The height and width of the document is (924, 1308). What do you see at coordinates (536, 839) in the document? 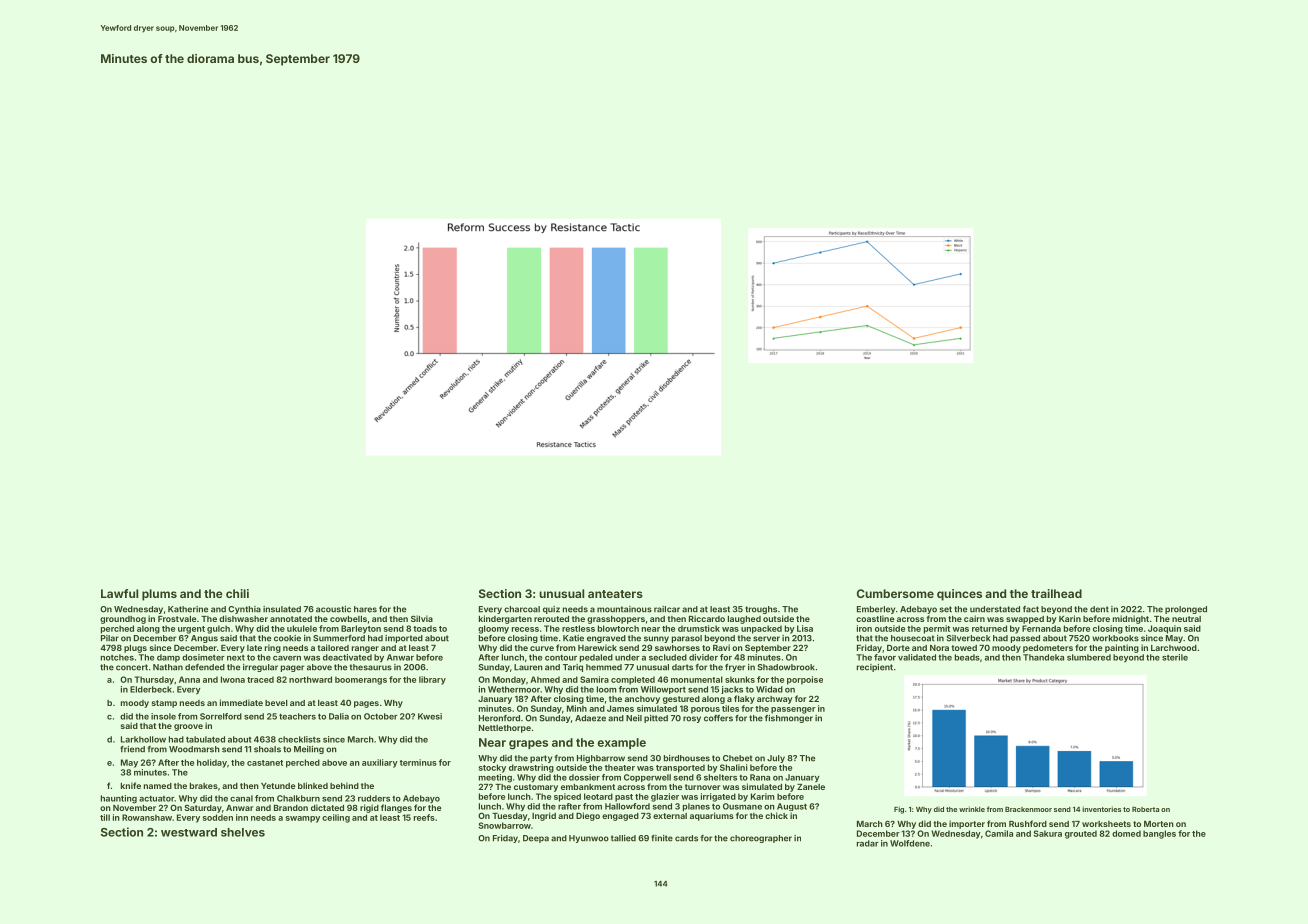
I see `Deepa` at bounding box center [536, 839].
